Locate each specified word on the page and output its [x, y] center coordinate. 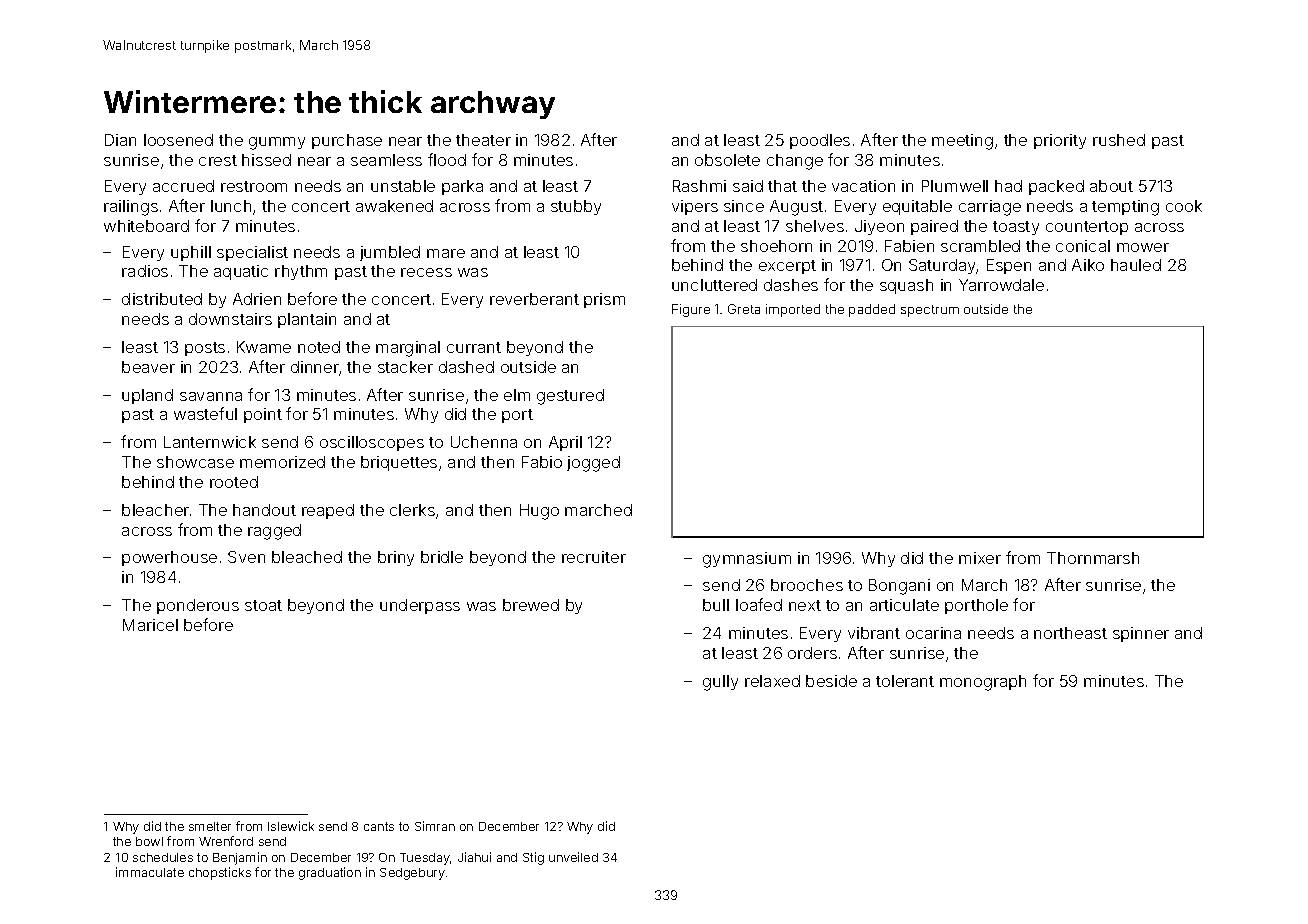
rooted [234, 482]
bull [716, 605]
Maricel [150, 625]
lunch [231, 206]
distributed [162, 299]
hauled [1136, 265]
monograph [983, 683]
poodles [820, 141]
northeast [1070, 633]
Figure [691, 310]
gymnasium [747, 560]
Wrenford [226, 841]
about [1111, 186]
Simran [435, 826]
